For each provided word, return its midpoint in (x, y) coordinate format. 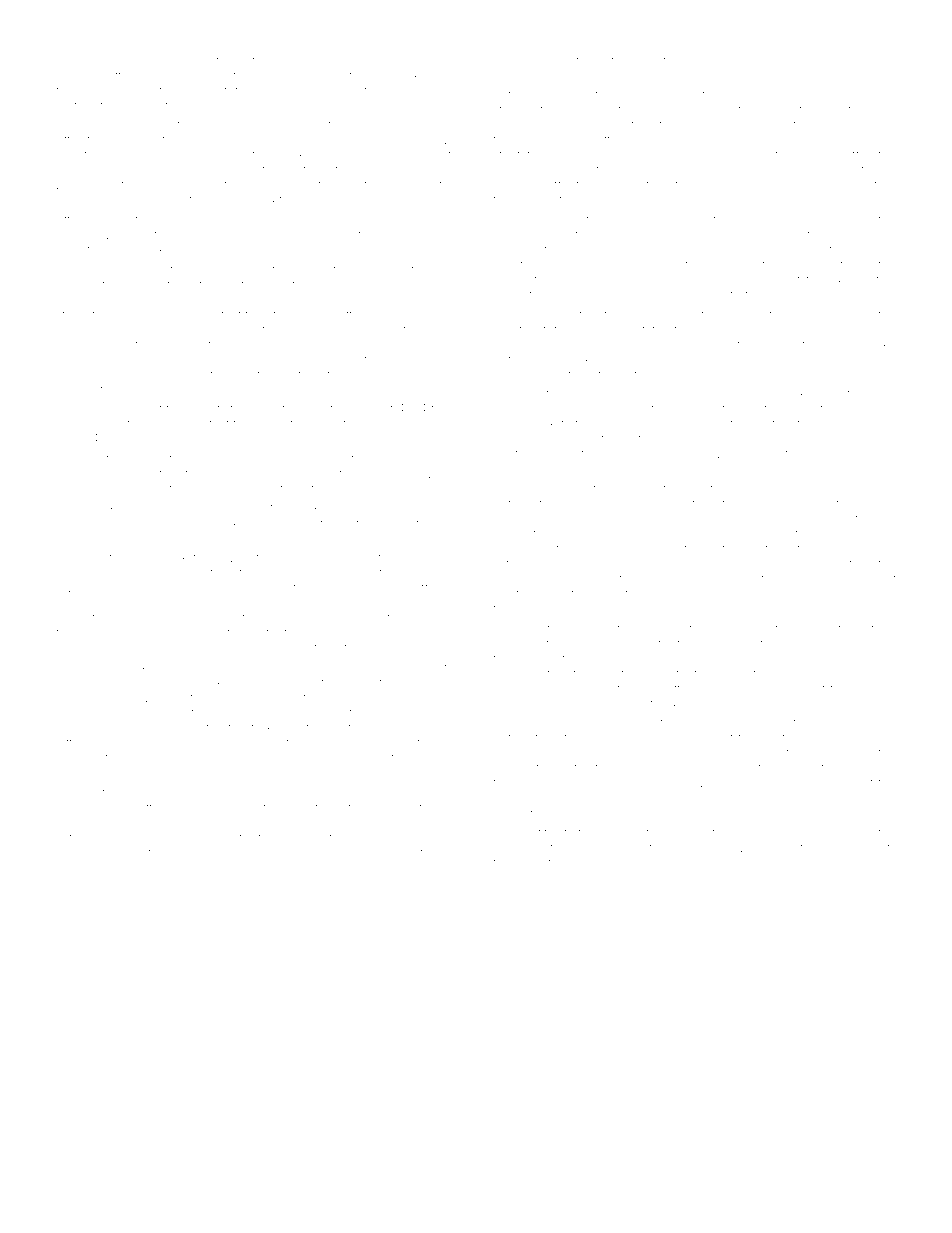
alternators (376, 523)
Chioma (873, 862)
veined (75, 284)
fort (738, 294)
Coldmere (712, 60)
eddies (876, 593)
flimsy (206, 698)
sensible (829, 593)
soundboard (567, 608)
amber (440, 235)
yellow (103, 62)
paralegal (82, 869)
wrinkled (547, 79)
